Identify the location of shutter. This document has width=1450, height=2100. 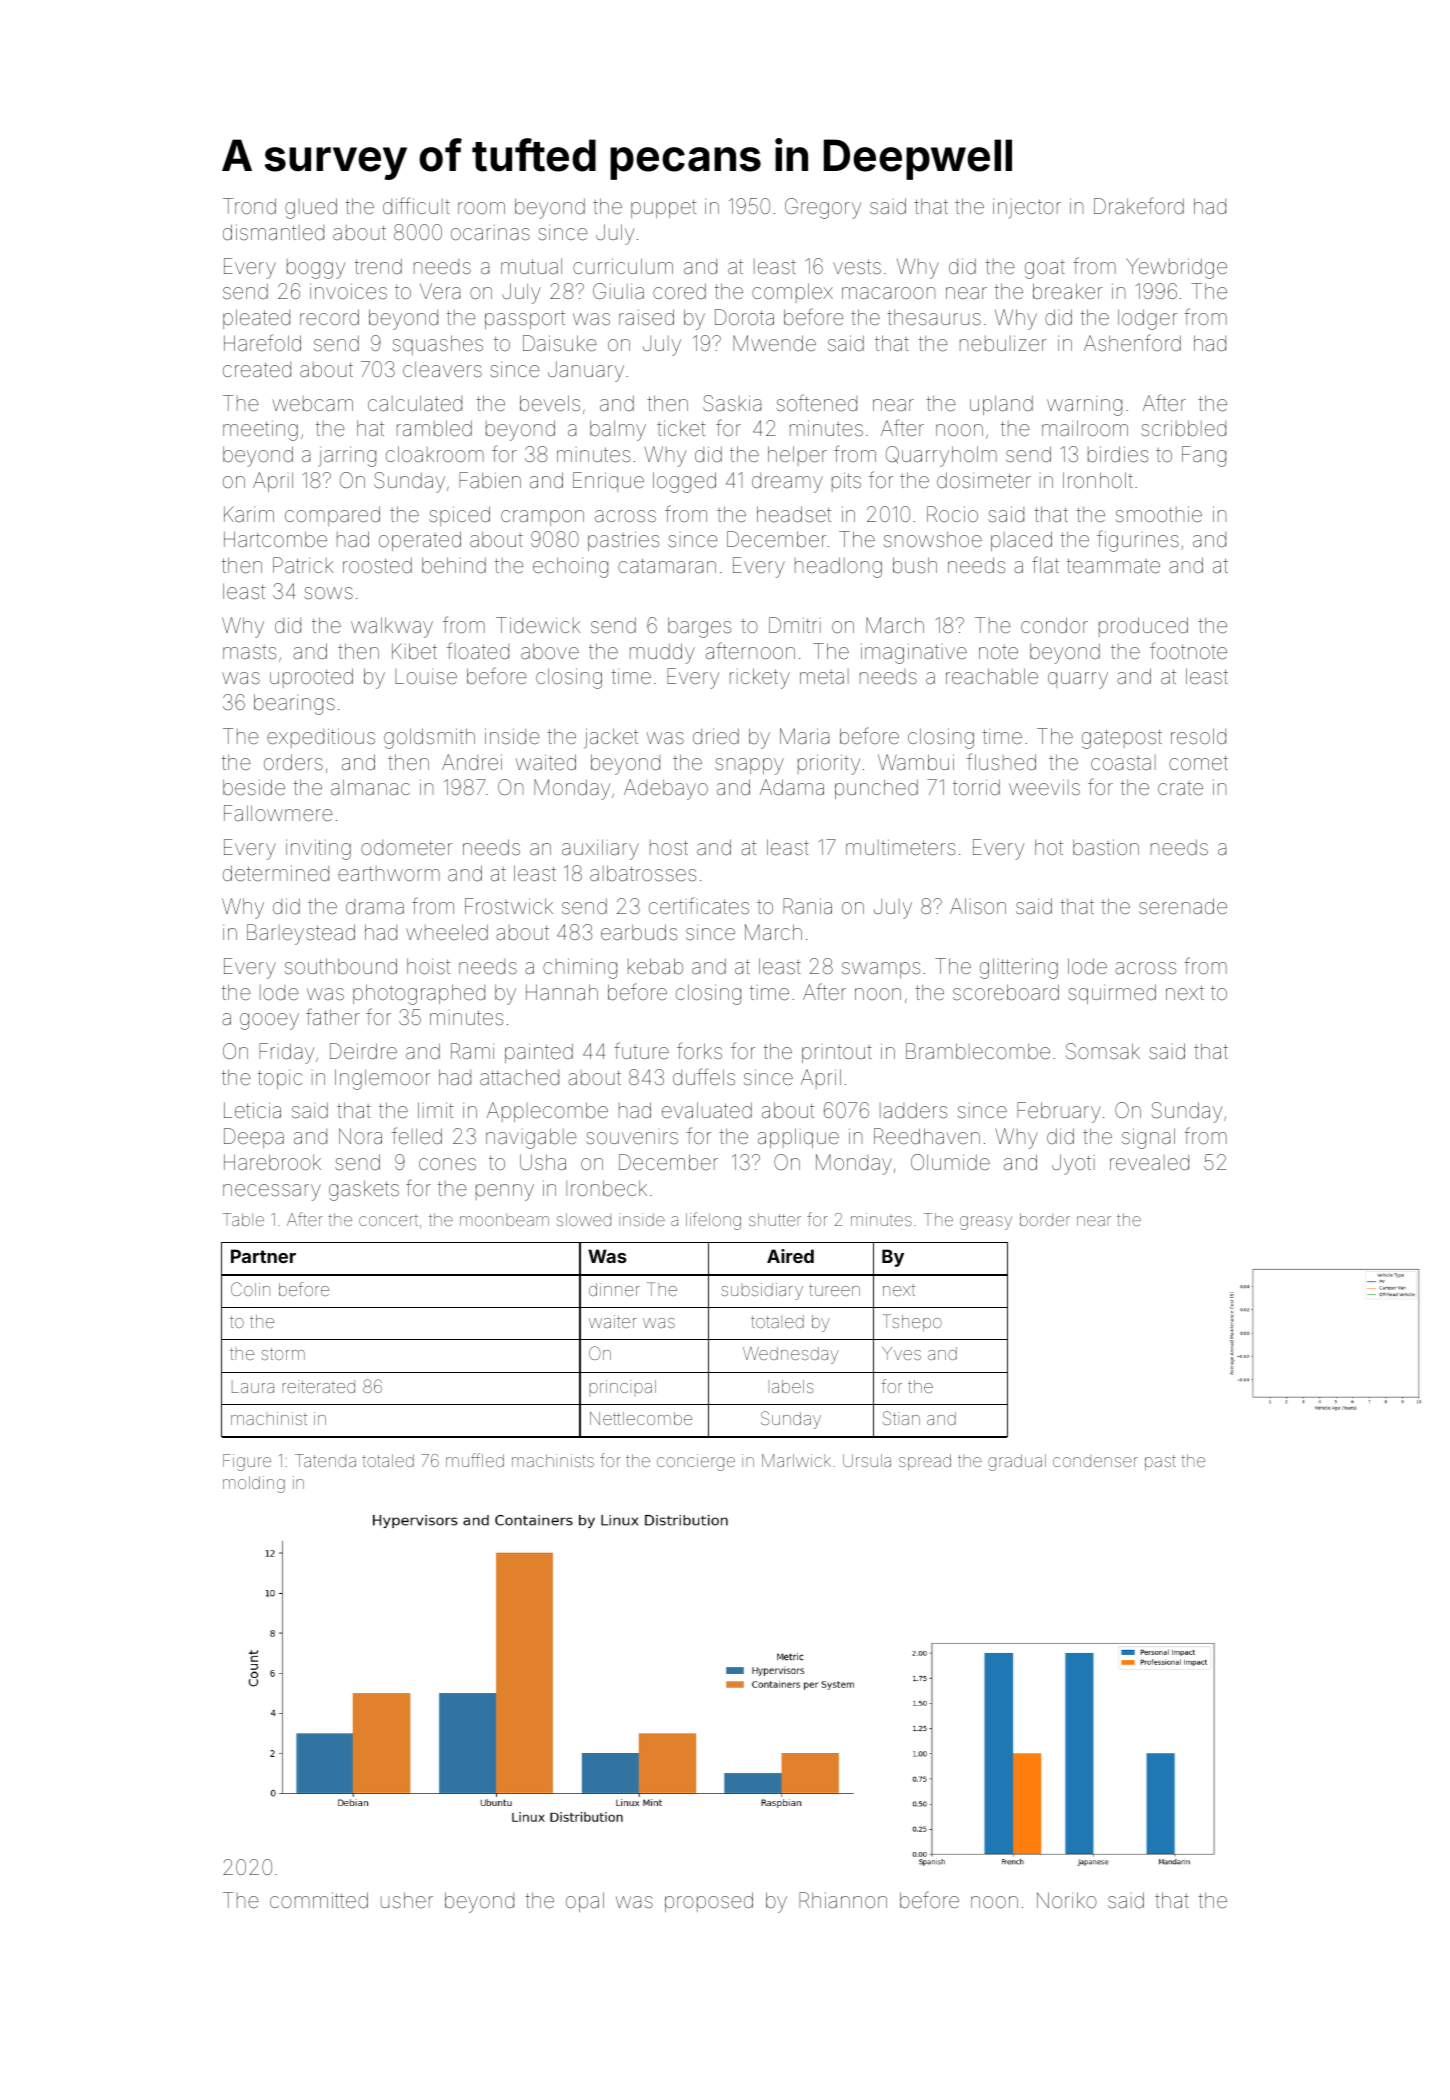
(775, 1219).
